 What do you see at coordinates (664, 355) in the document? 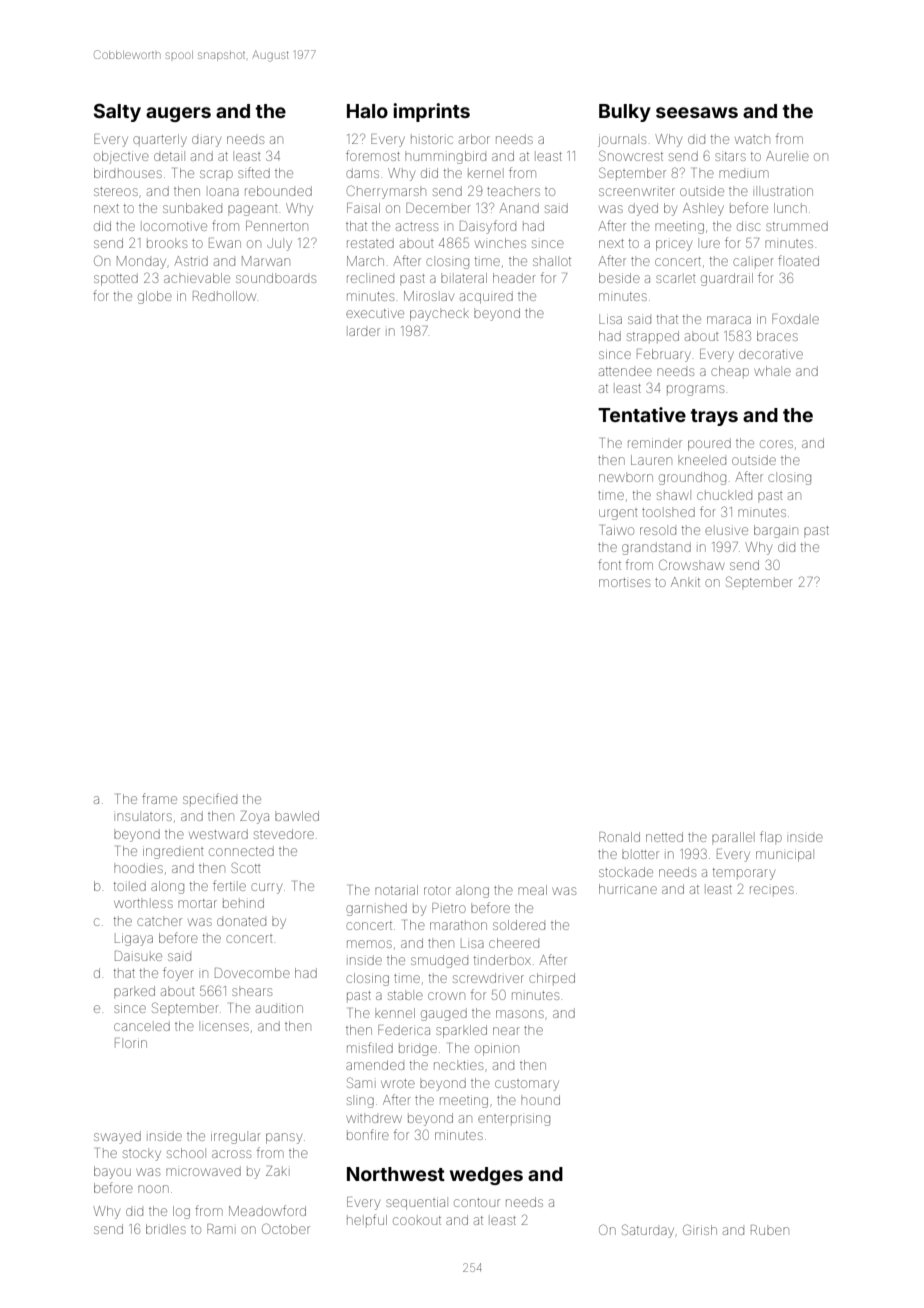
I see `February` at bounding box center [664, 355].
